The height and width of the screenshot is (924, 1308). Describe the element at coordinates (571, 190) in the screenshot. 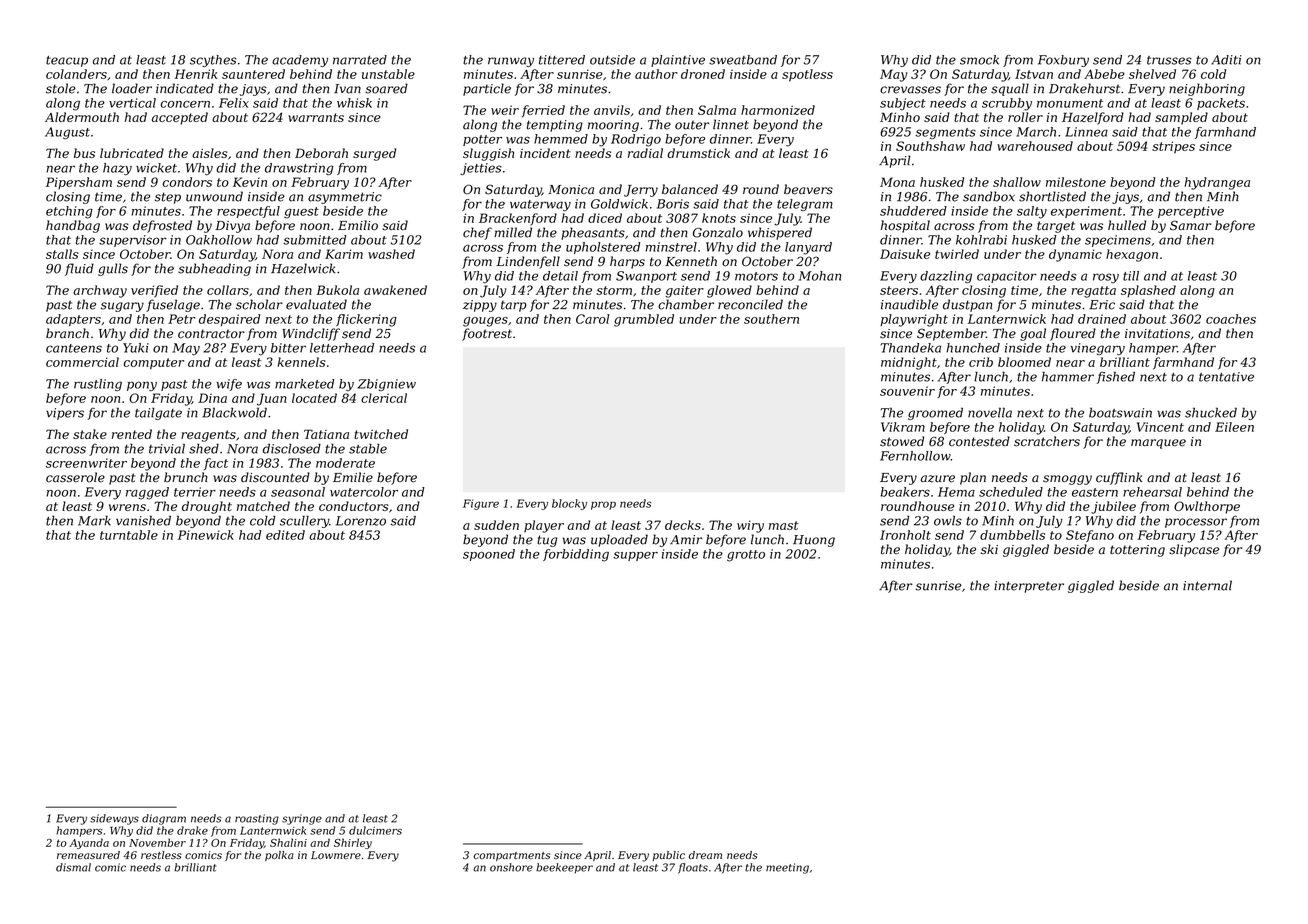

I see `Monica` at that location.
